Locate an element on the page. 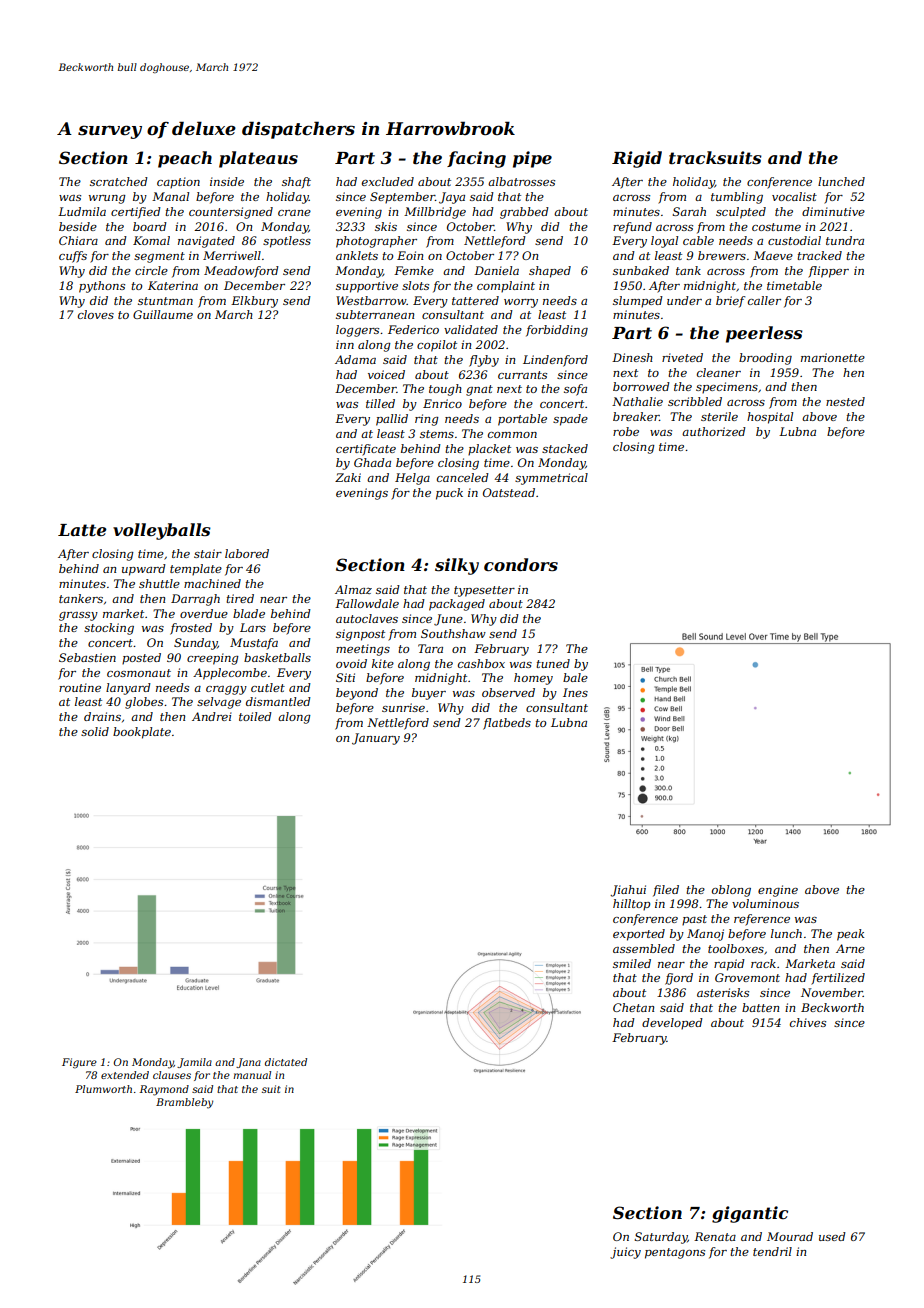 This page has width=924, height=1308. solid is located at coordinates (95, 731).
